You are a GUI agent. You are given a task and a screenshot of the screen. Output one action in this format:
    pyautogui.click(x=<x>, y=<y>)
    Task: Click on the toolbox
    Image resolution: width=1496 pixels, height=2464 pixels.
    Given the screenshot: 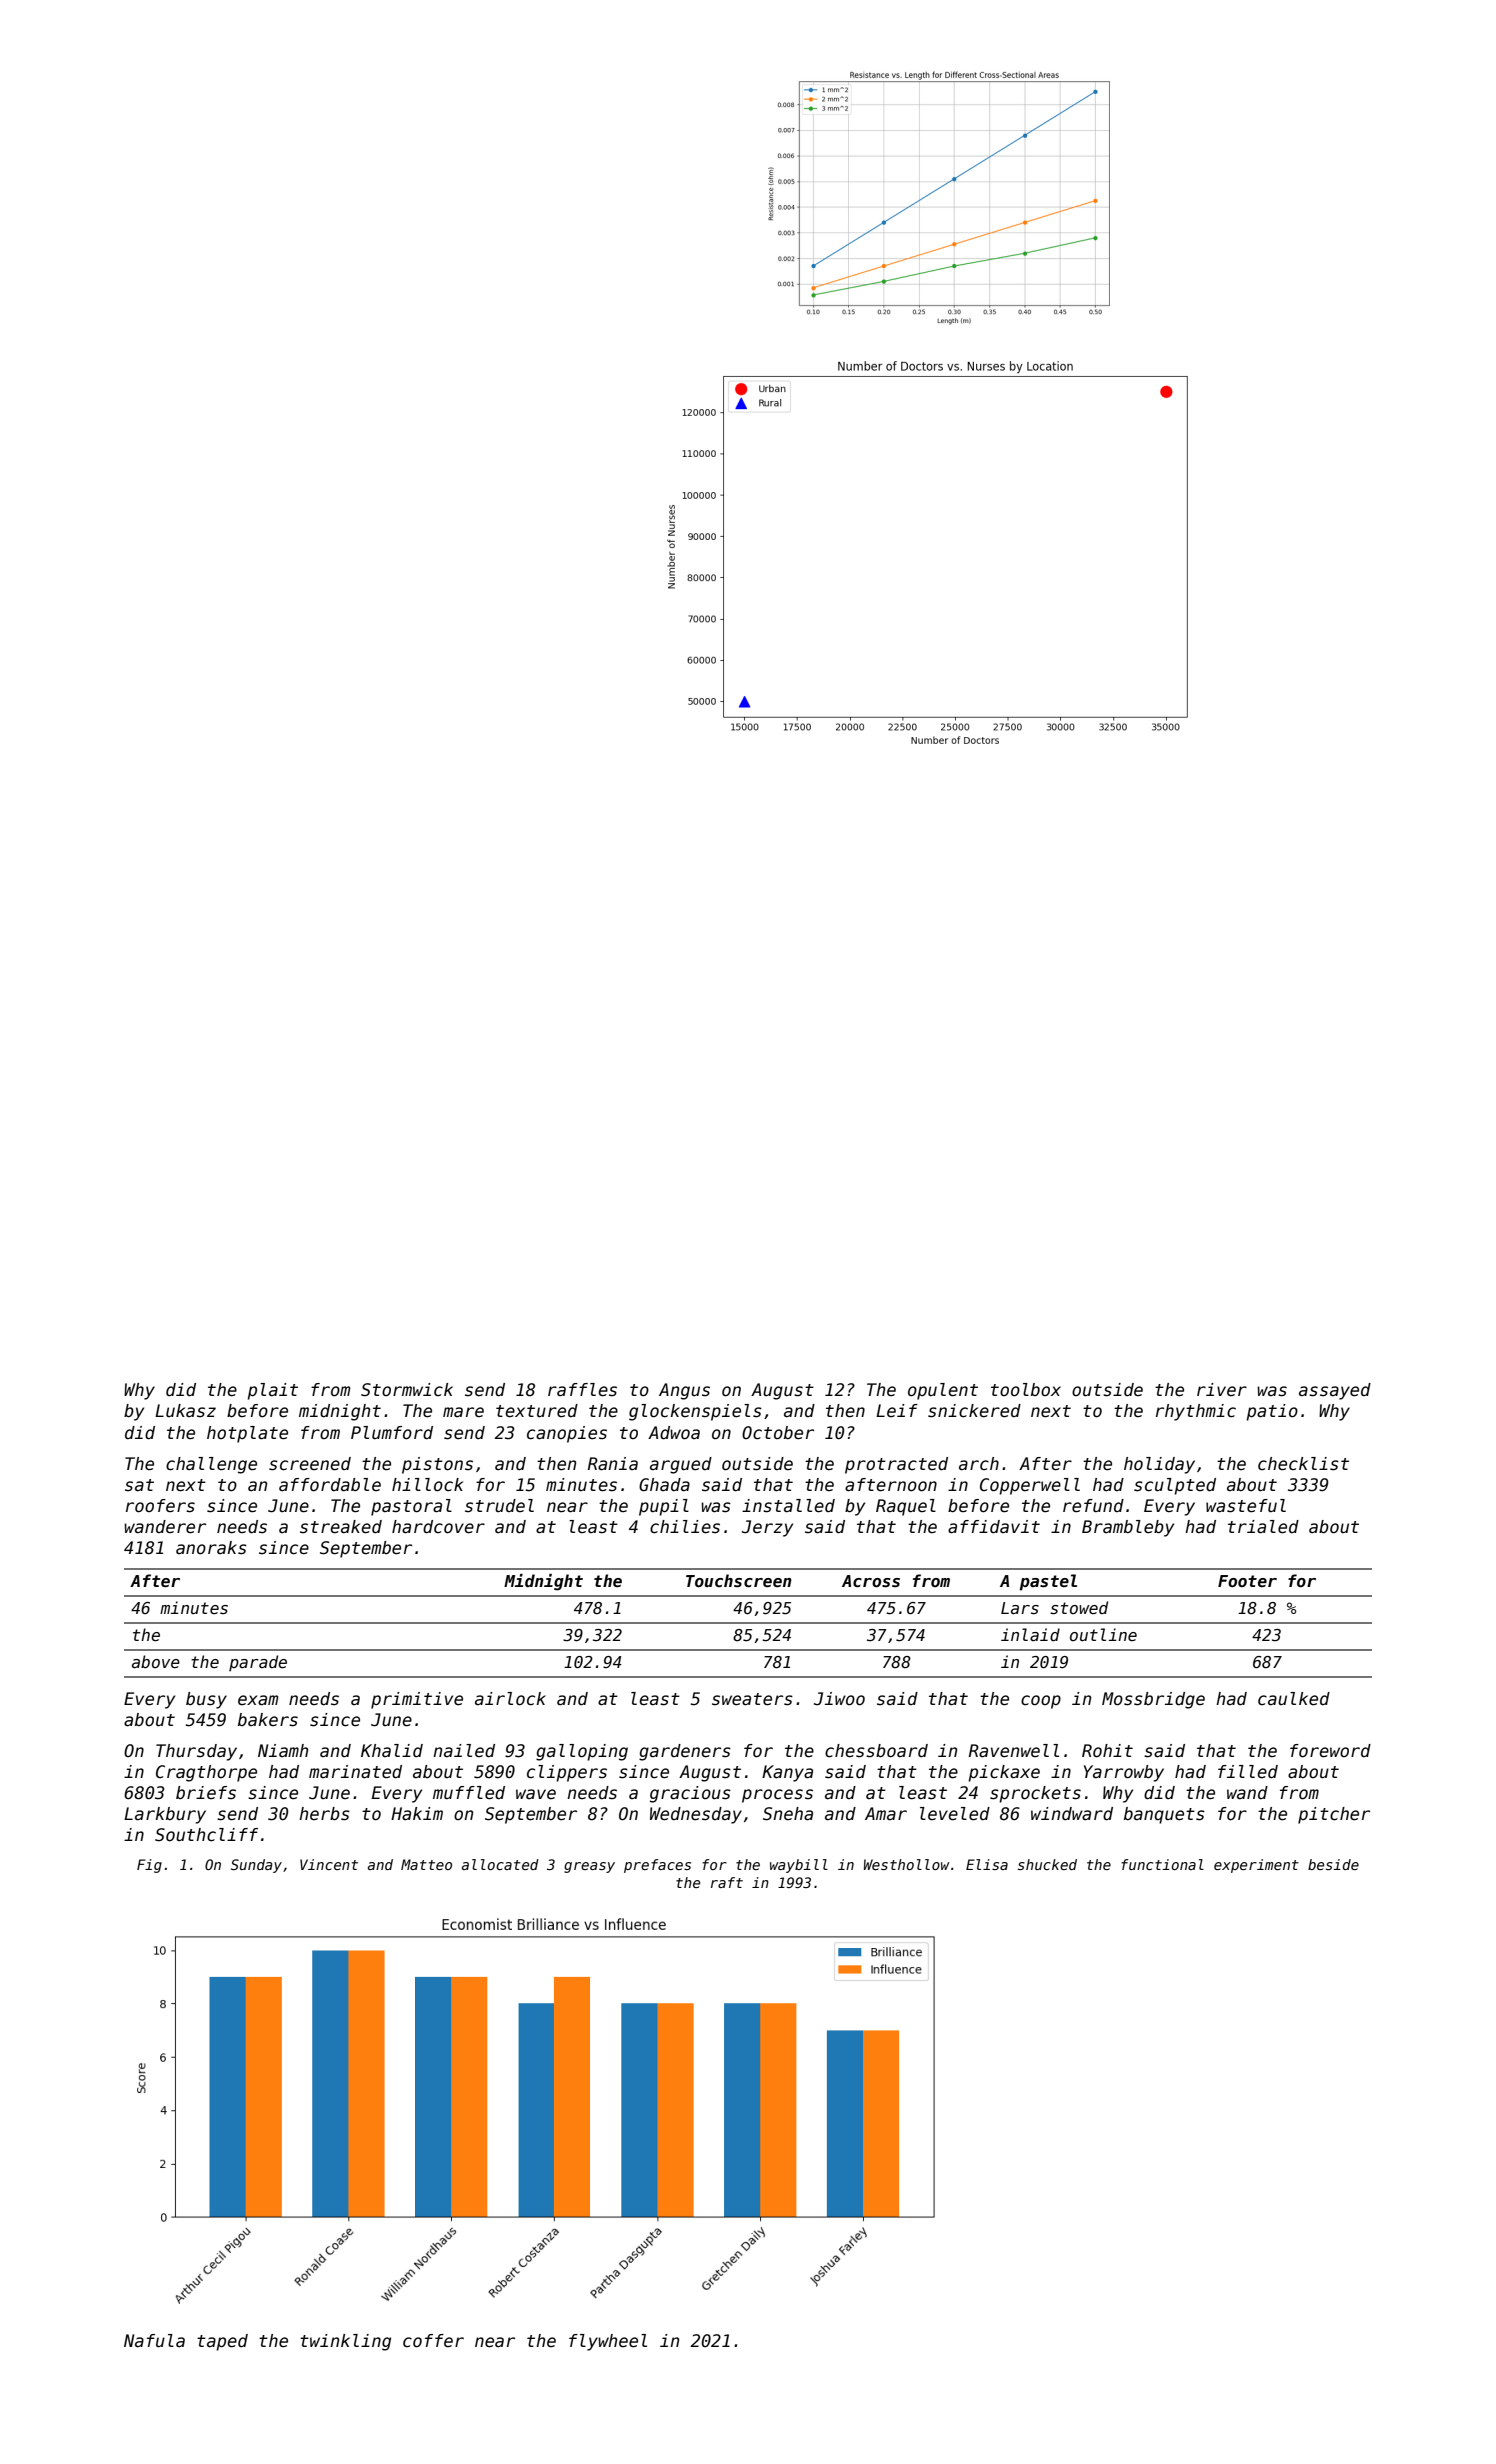 What is the action you would take?
    pyautogui.click(x=1026, y=1390)
